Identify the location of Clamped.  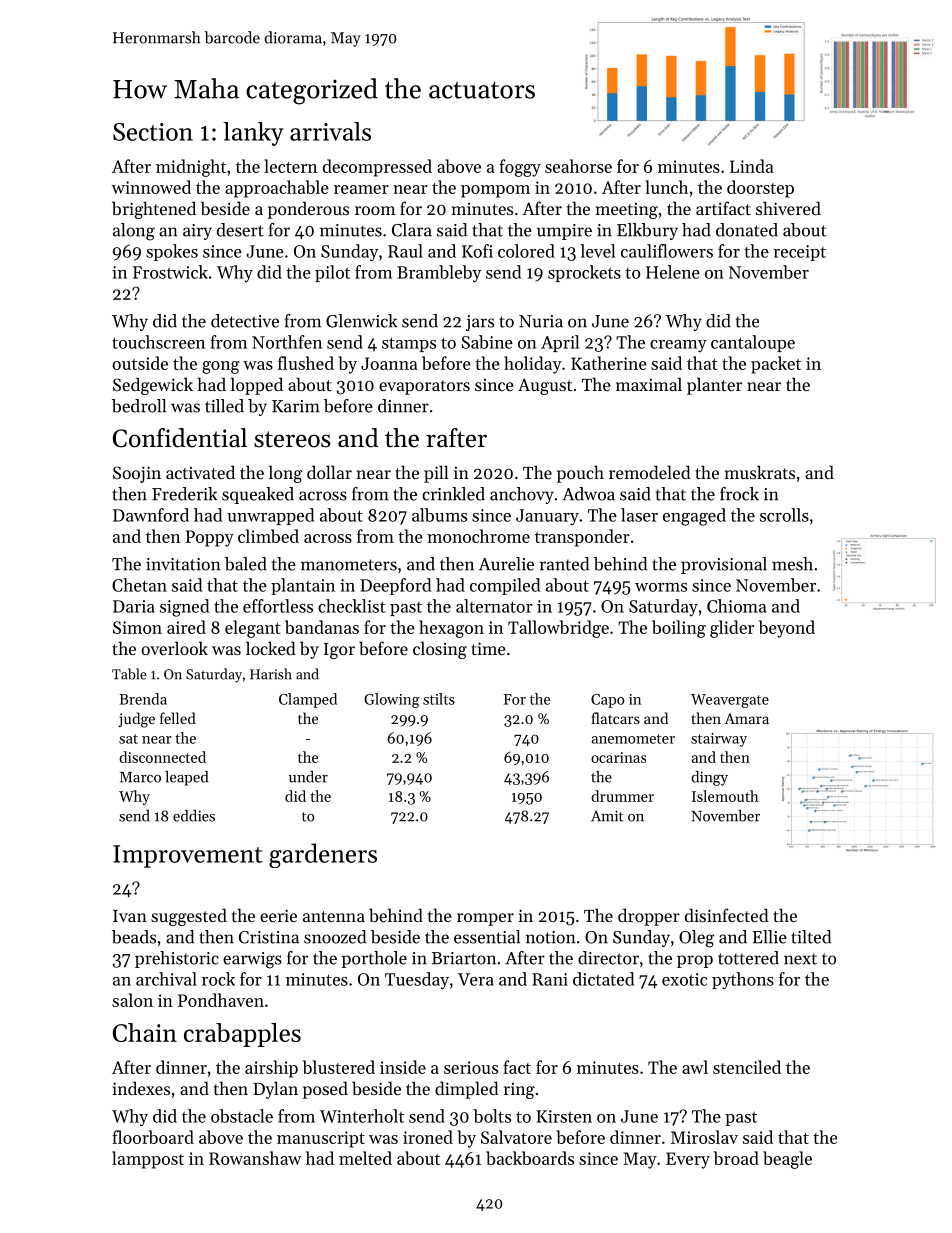
(308, 700).
